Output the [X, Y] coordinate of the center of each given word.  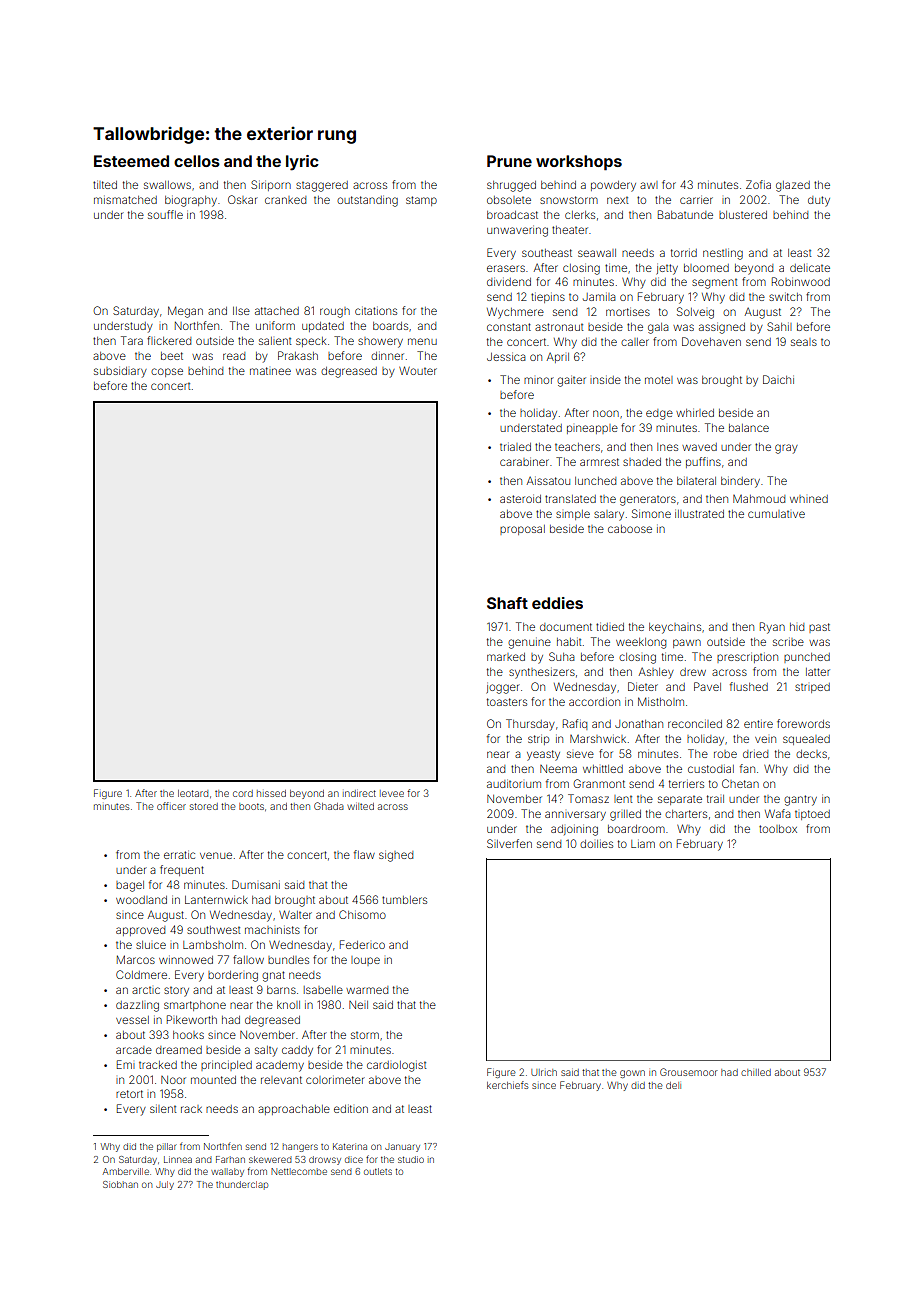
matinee [270, 371]
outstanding [367, 201]
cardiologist [397, 1066]
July [165, 1185]
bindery [740, 482]
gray [786, 449]
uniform [275, 325]
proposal [522, 530]
